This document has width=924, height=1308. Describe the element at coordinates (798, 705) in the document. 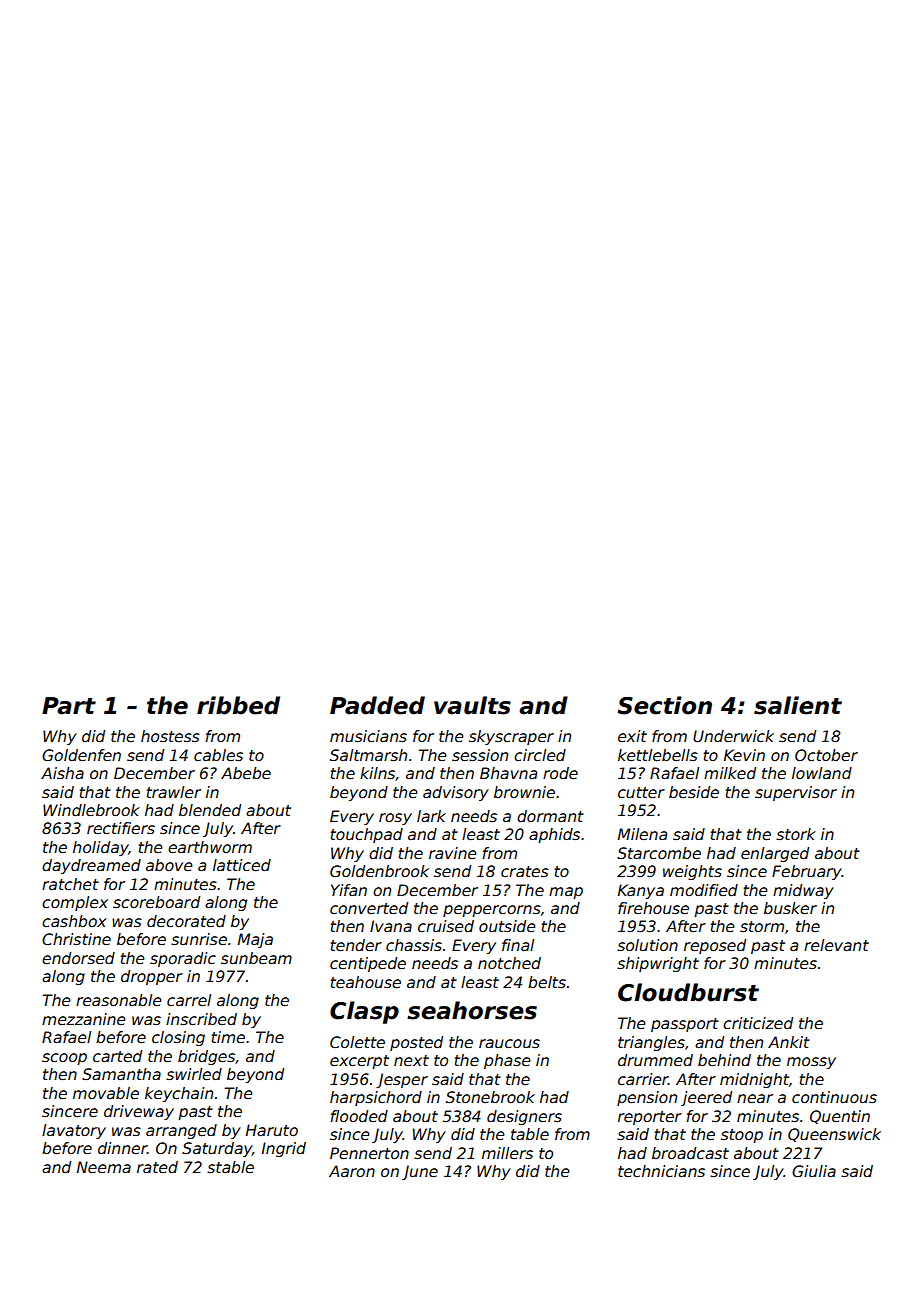

I see `salient` at that location.
